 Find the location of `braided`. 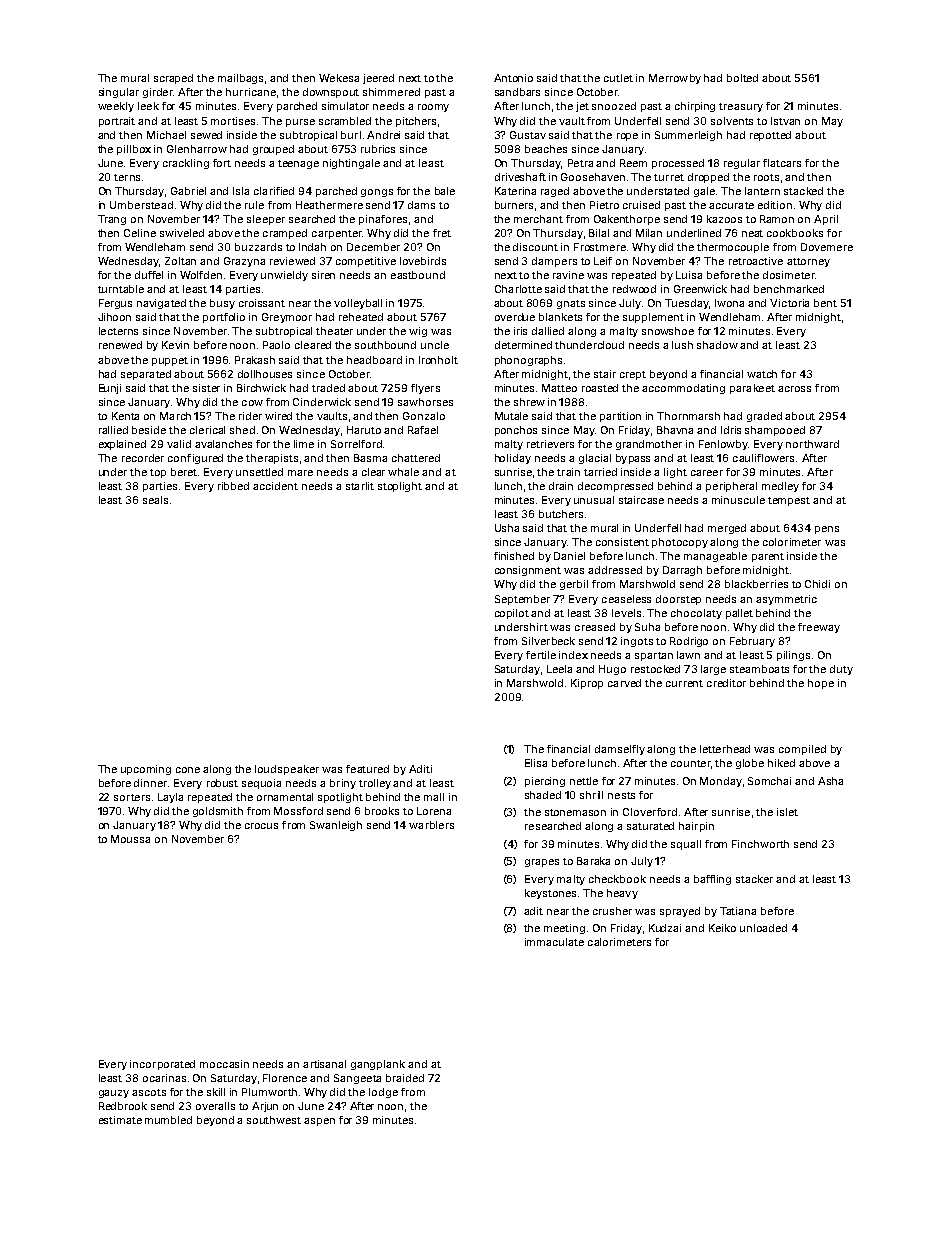

braided is located at coordinates (405, 1078).
